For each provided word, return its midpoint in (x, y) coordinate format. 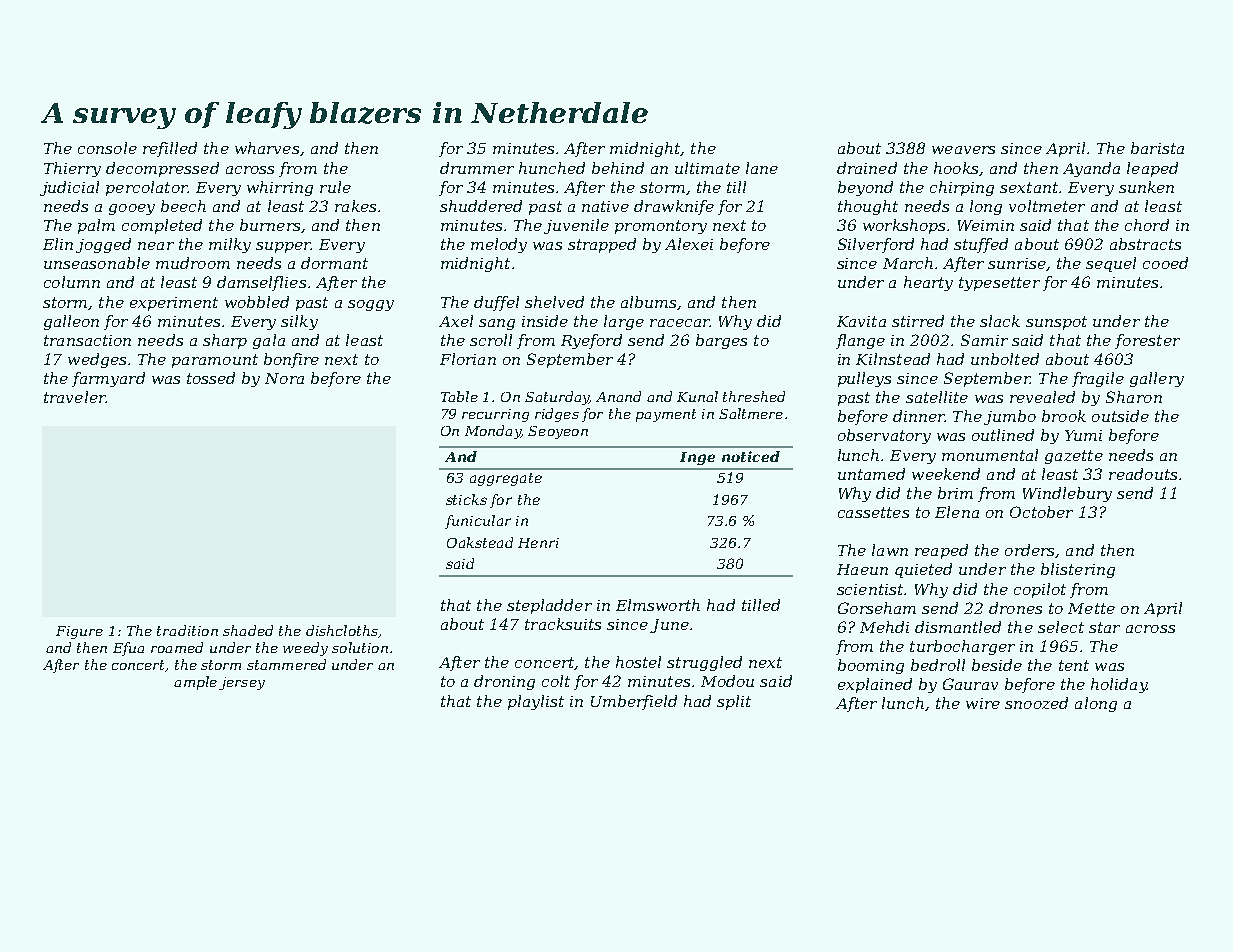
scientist (870, 589)
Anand (618, 396)
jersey (242, 683)
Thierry (72, 169)
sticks (466, 499)
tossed (211, 378)
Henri (538, 543)
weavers (963, 150)
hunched (552, 168)
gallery (1157, 379)
